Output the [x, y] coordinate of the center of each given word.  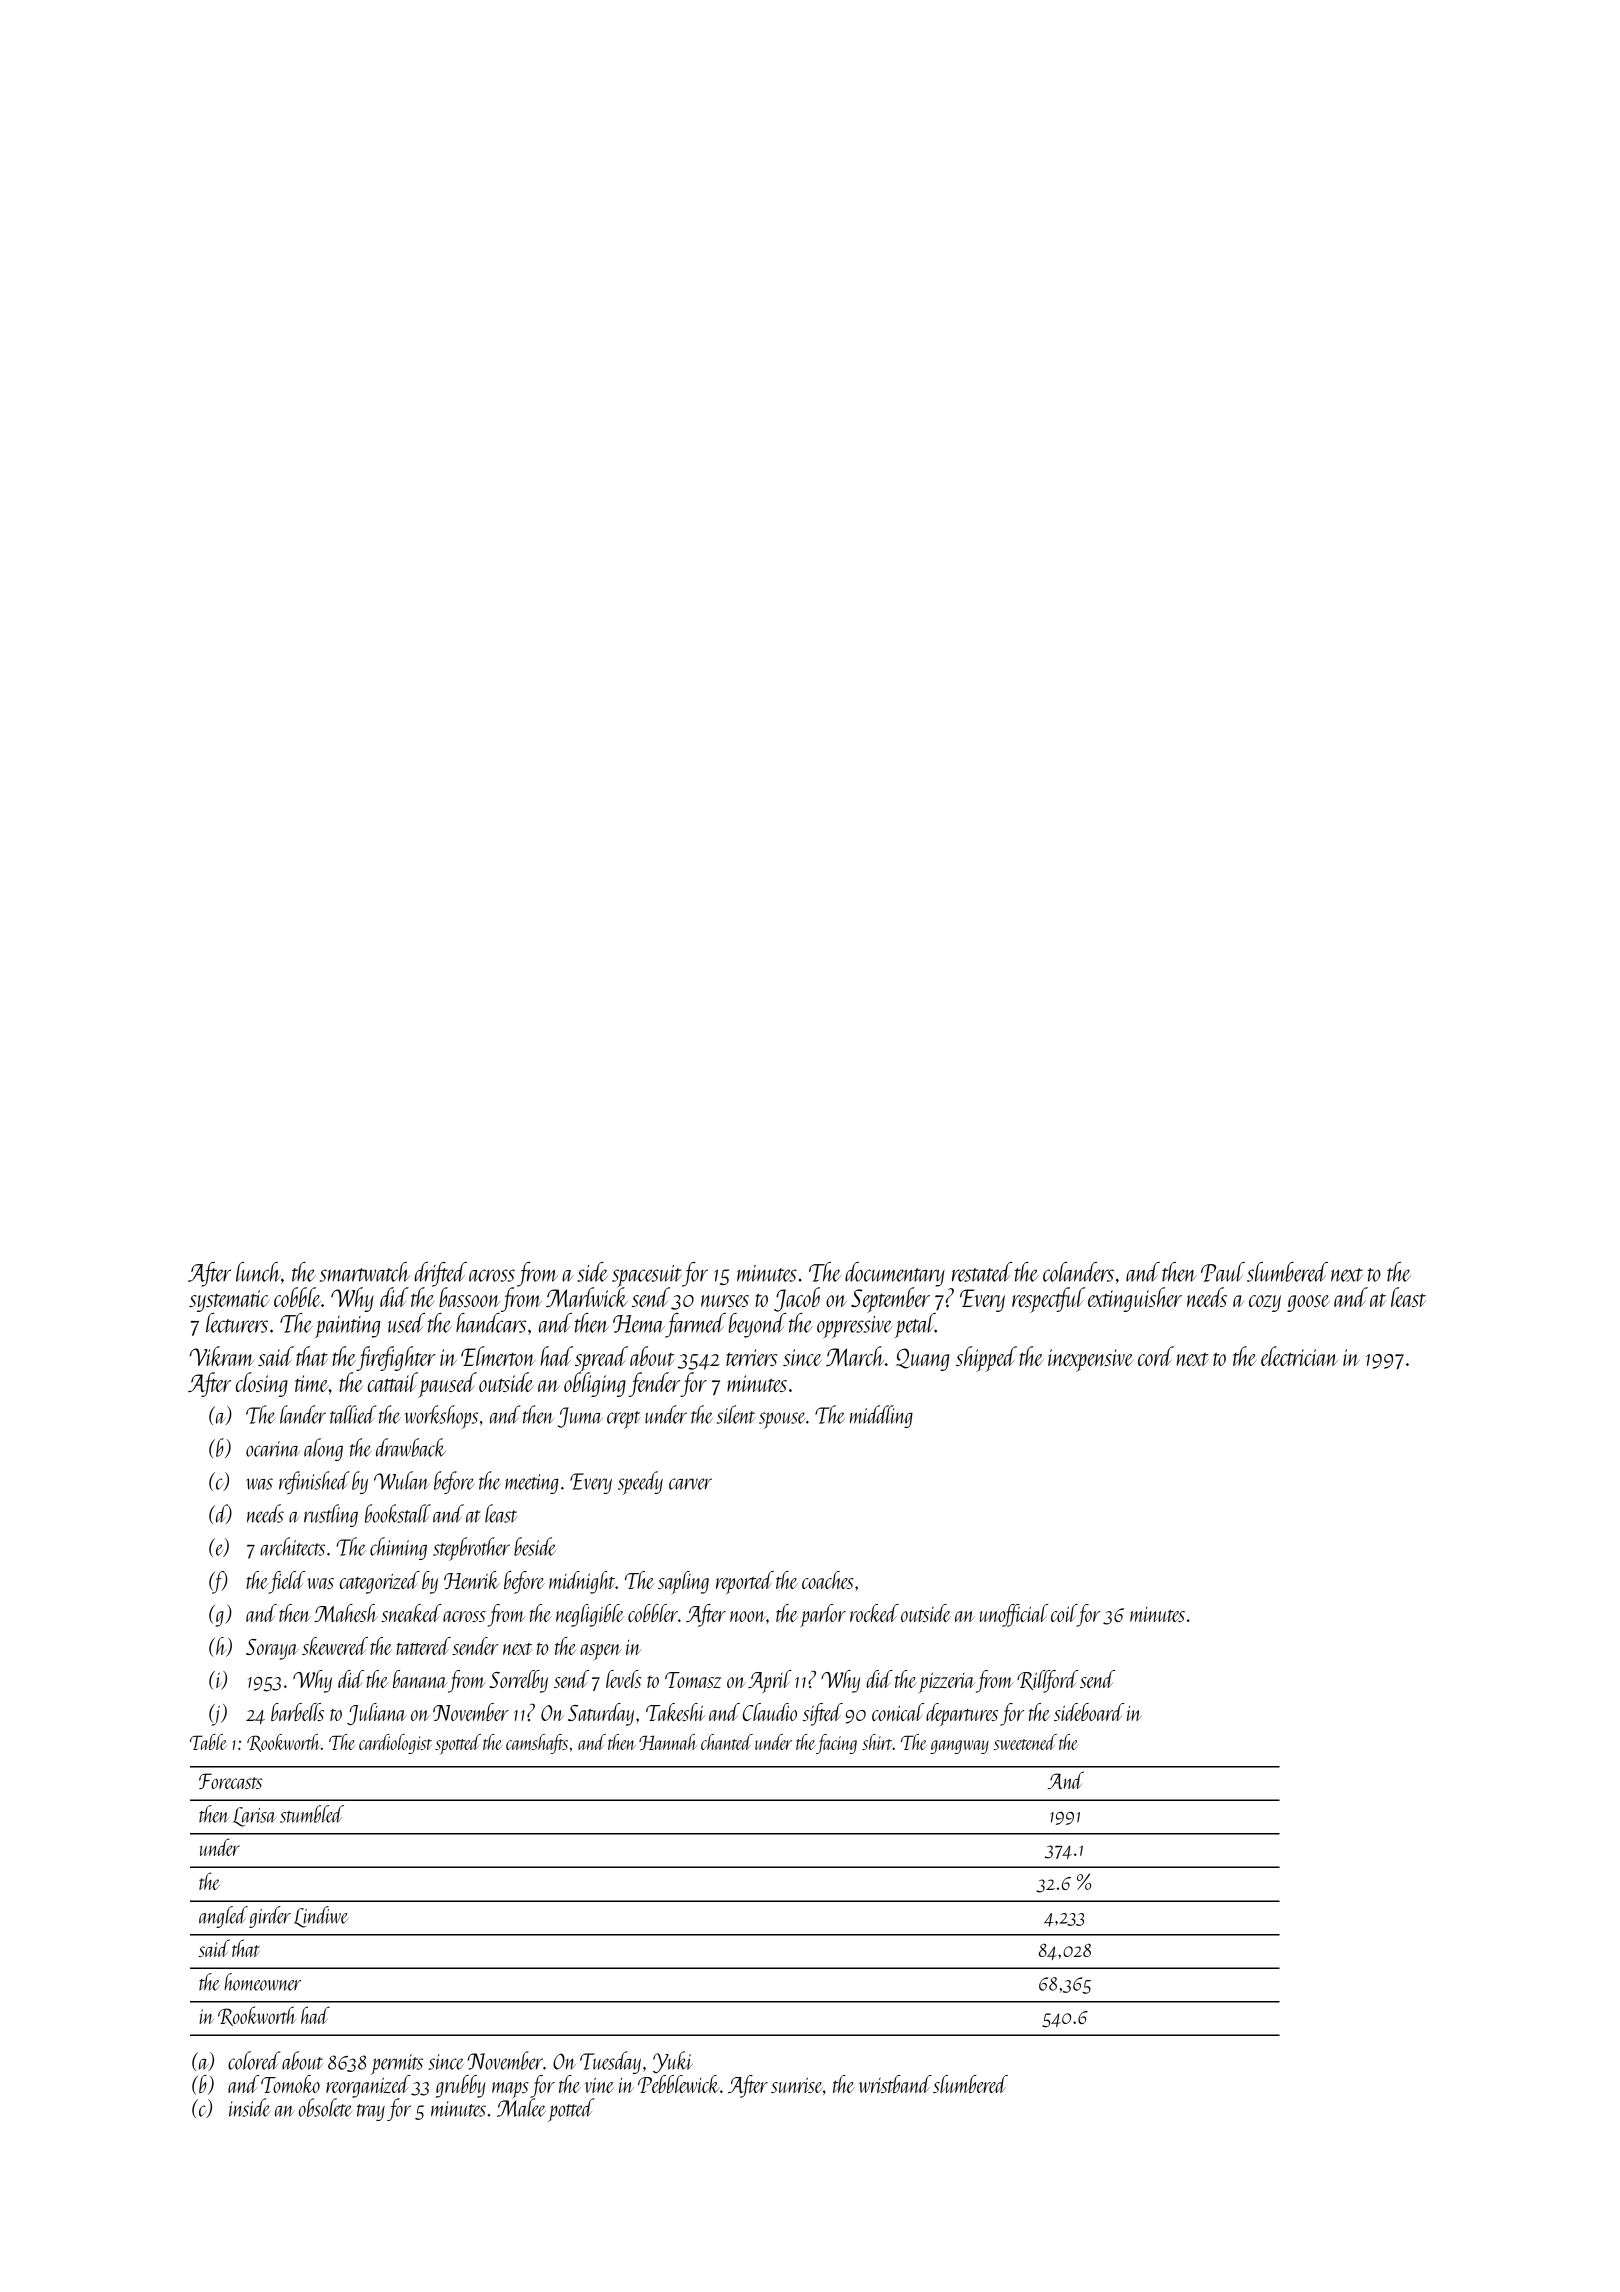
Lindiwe [321, 1917]
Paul [1223, 1272]
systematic [229, 1301]
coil [1064, 1613]
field [287, 1582]
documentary [895, 1274]
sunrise [797, 2085]
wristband [895, 2084]
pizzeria [946, 1683]
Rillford [1048, 1681]
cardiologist [395, 1744]
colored [254, 2060]
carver [690, 1484]
